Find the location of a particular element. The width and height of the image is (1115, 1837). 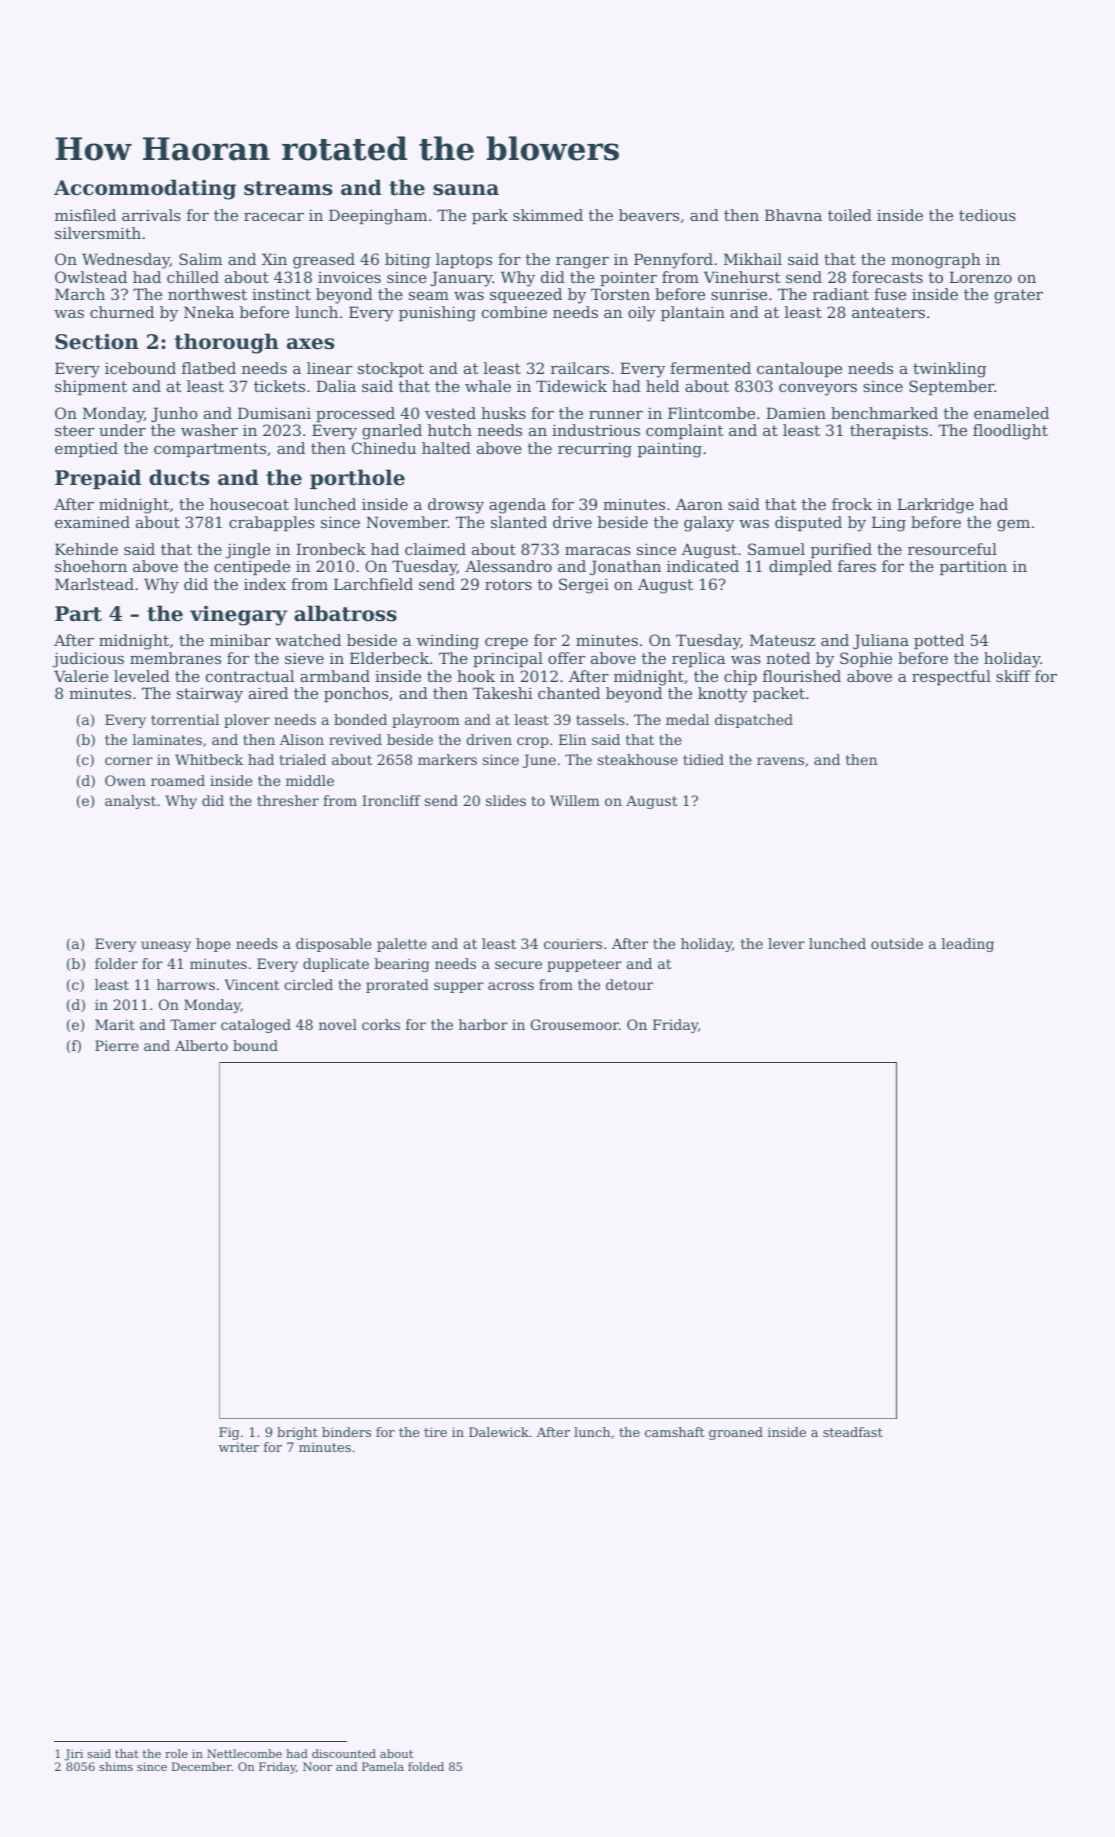

Jiri is located at coordinates (74, 1755).
